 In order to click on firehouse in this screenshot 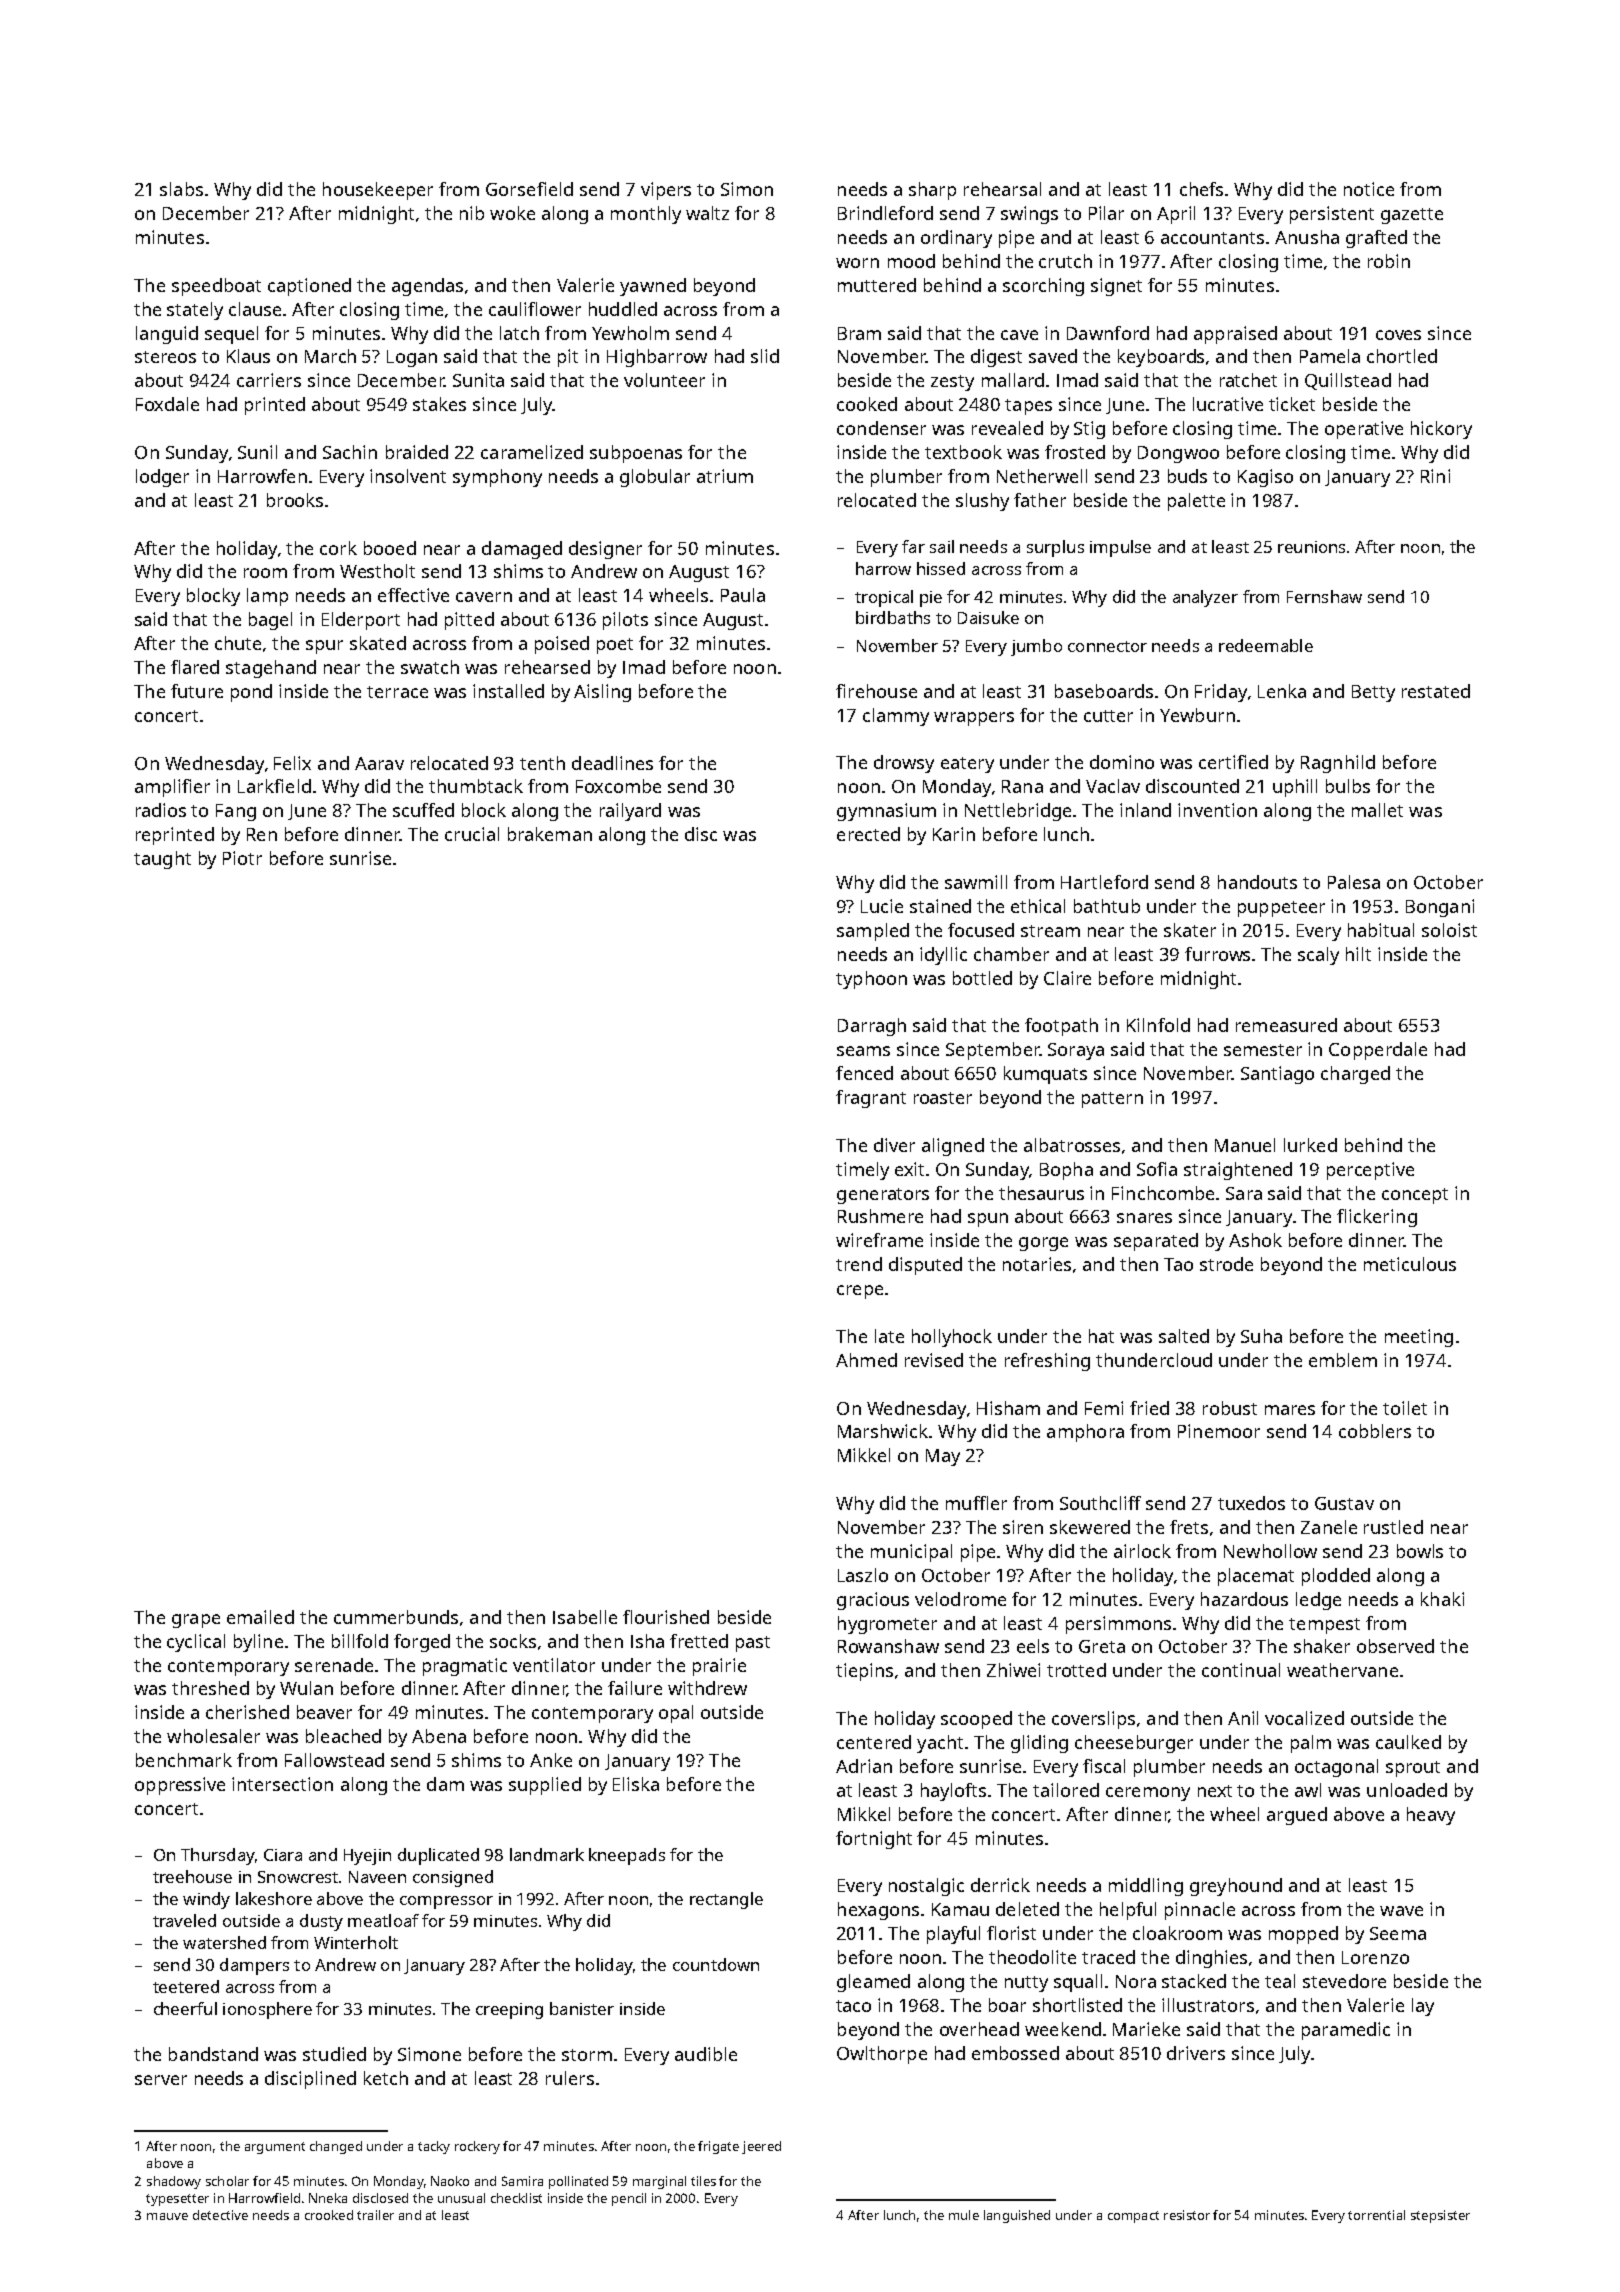, I will do `click(876, 691)`.
